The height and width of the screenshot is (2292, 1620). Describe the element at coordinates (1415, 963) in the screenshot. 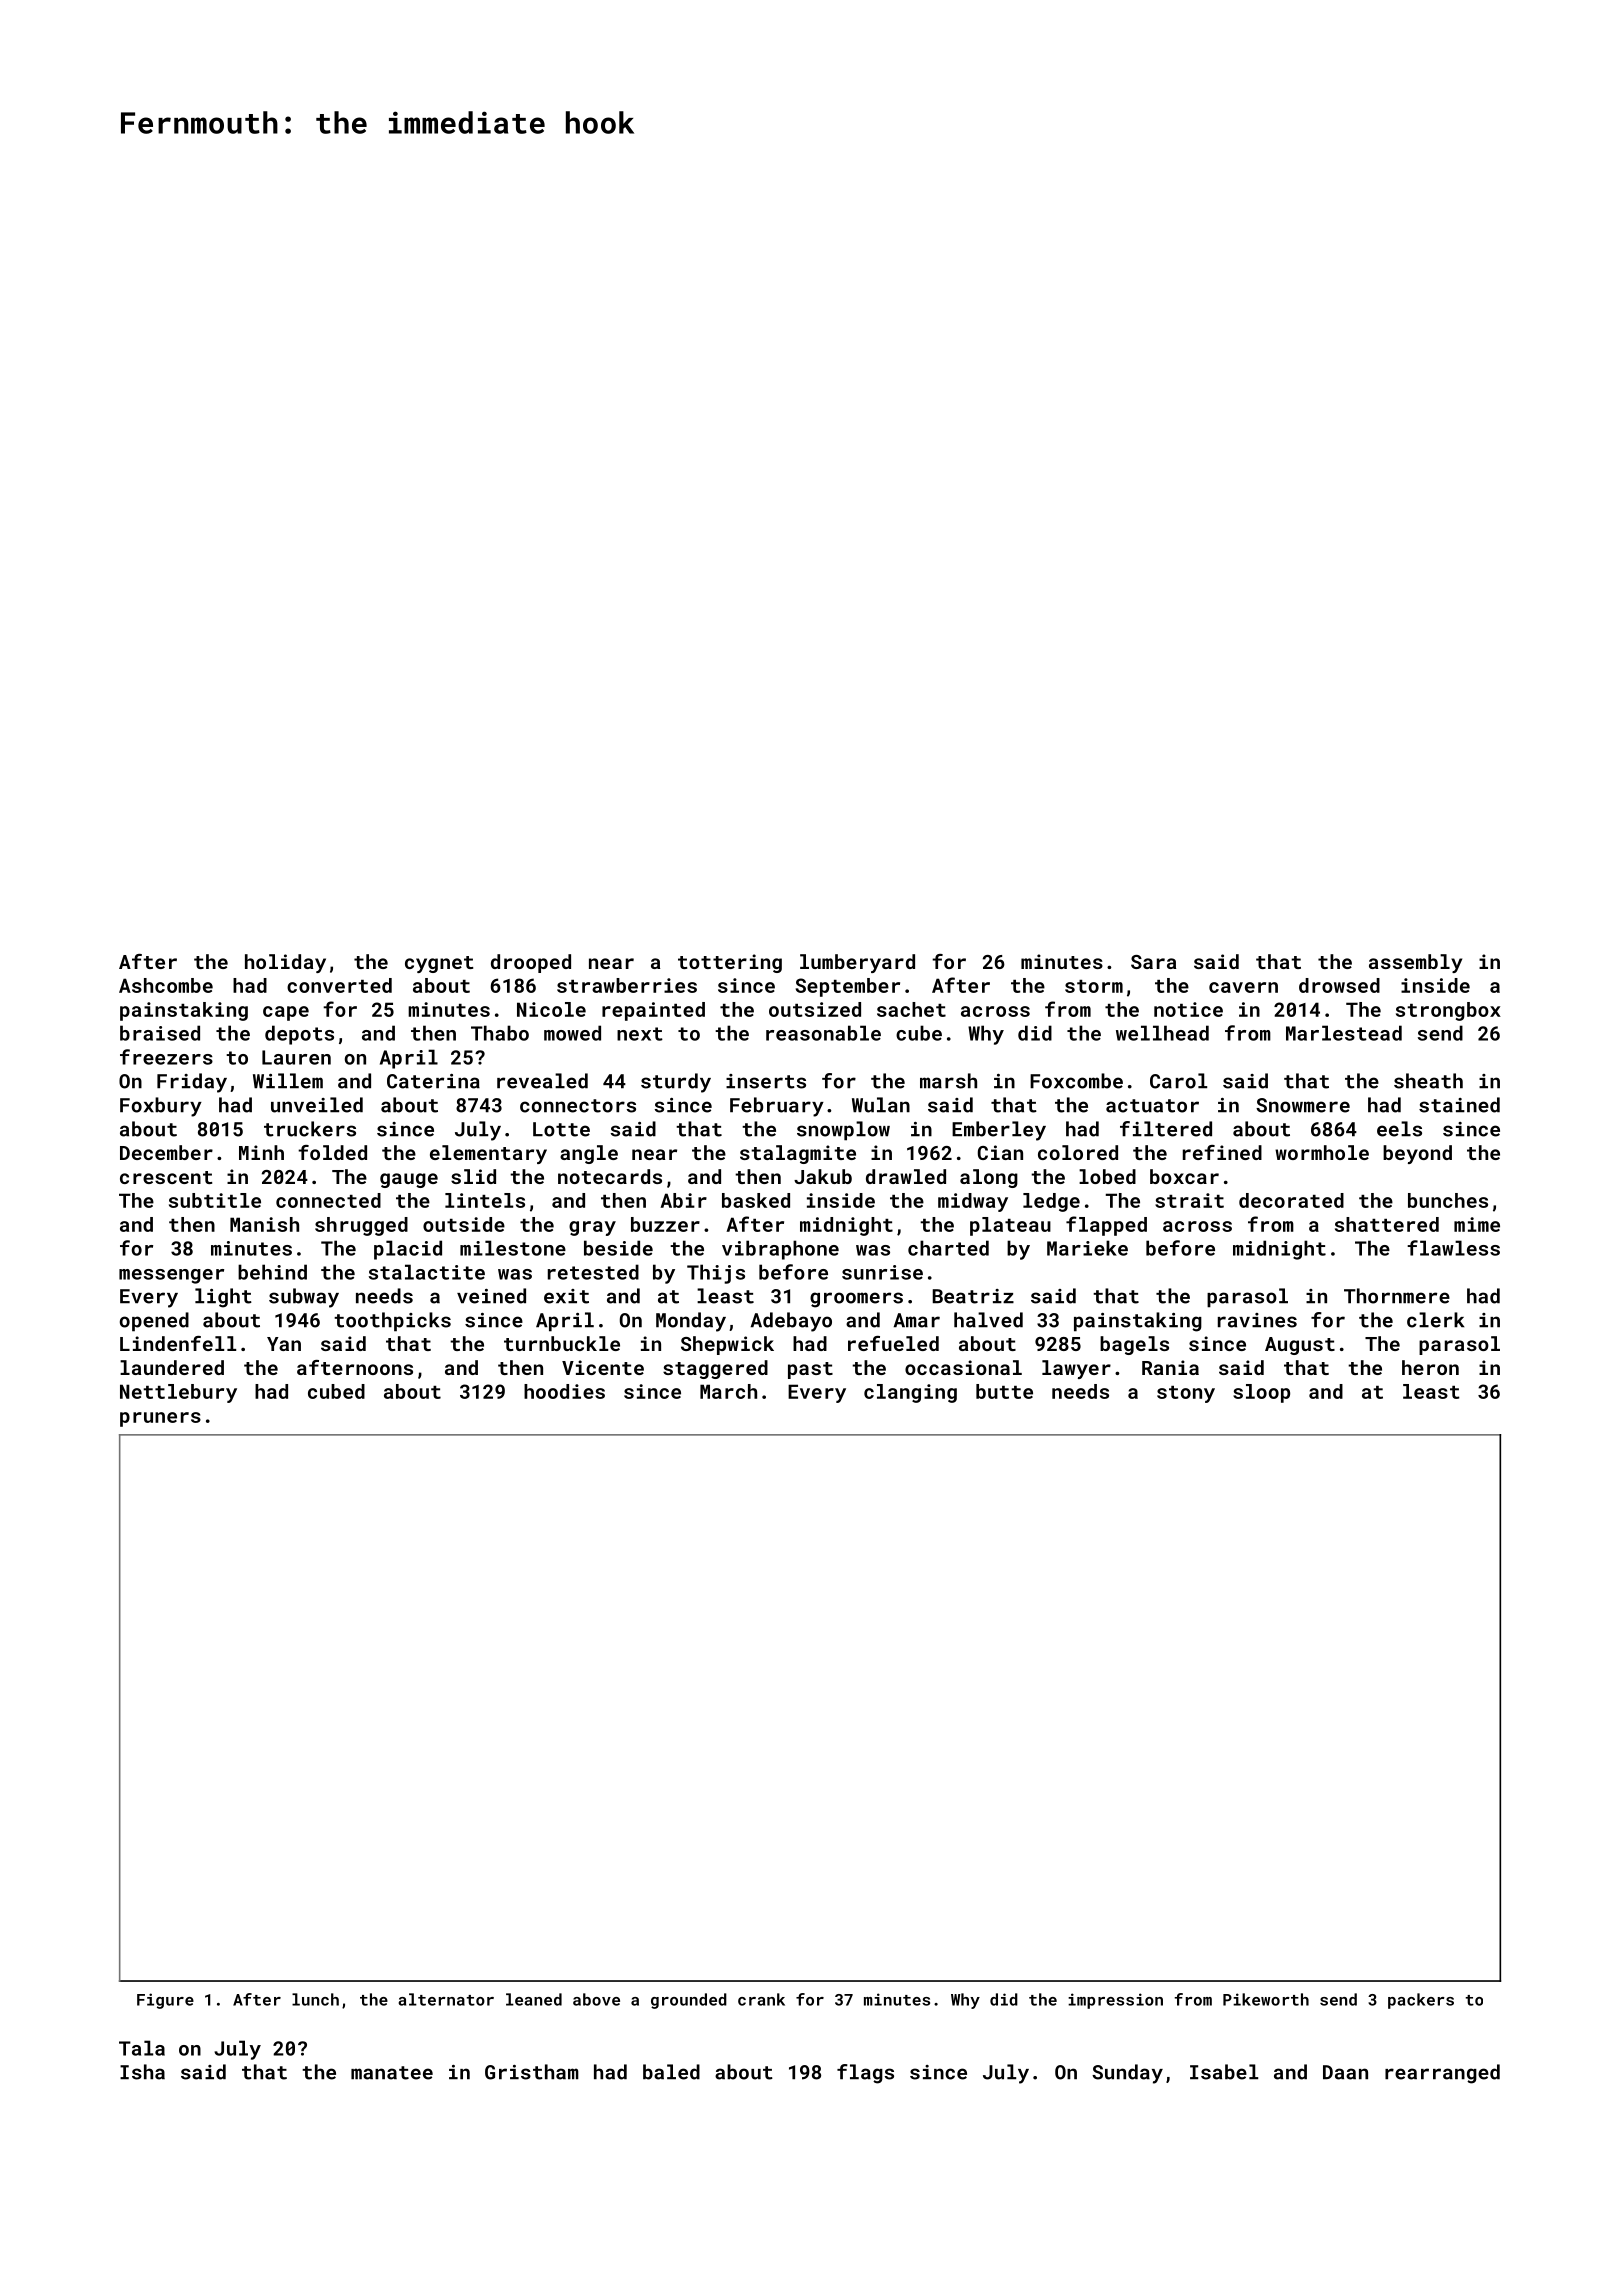

I see `assembly` at that location.
